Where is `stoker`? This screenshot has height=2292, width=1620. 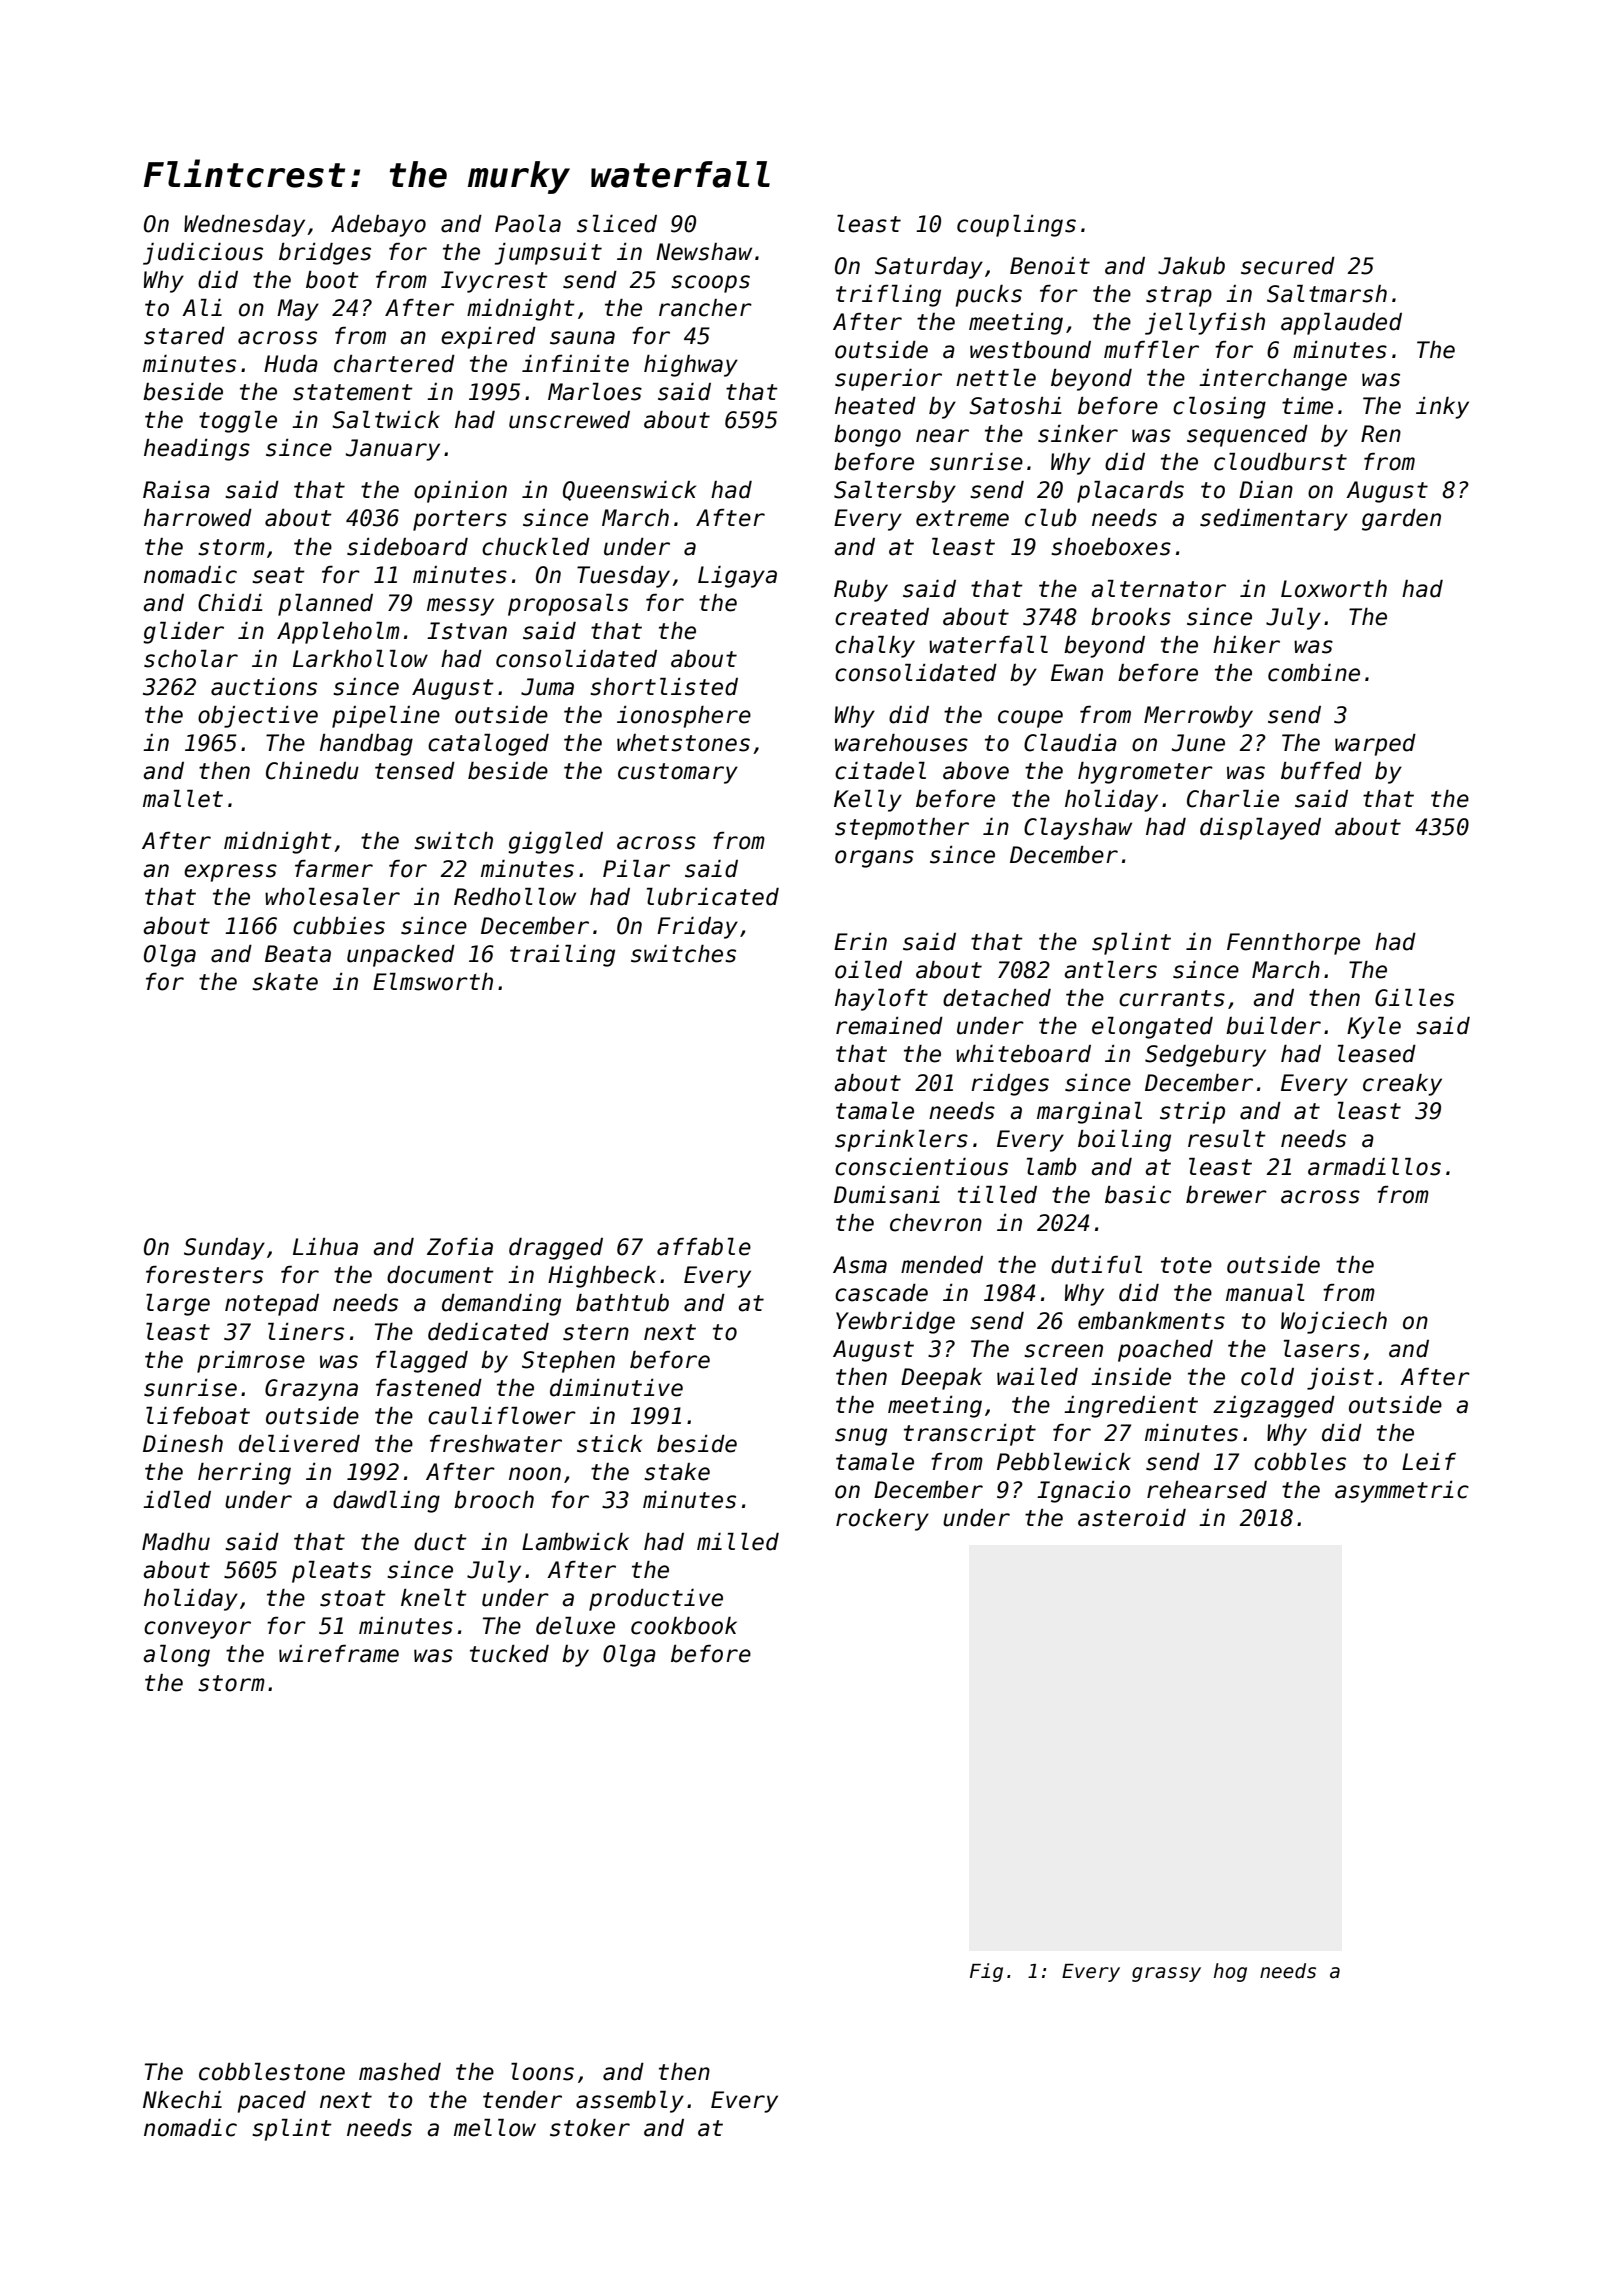 stoker is located at coordinates (590, 2128).
